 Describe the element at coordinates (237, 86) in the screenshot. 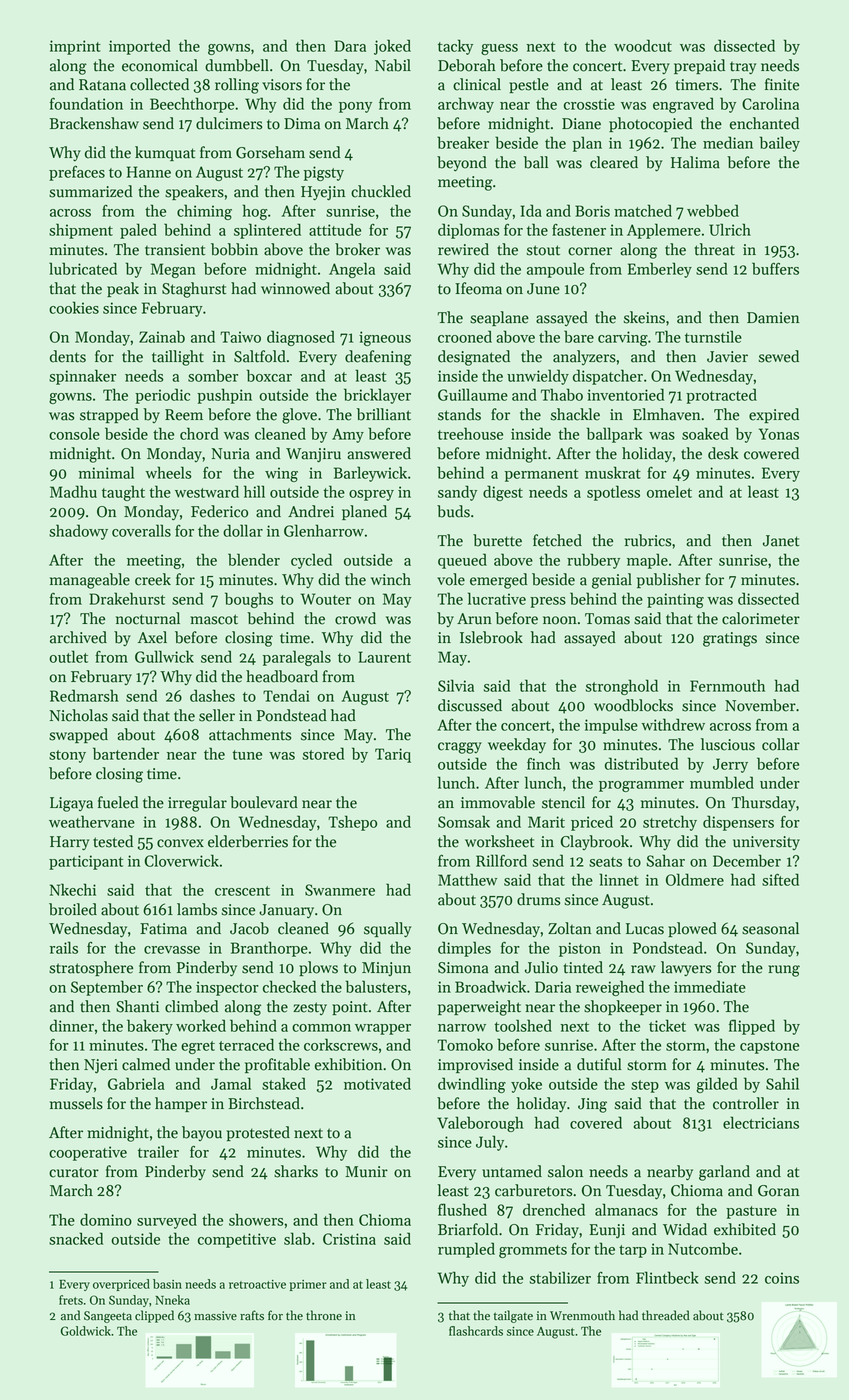

I see `rolling` at that location.
